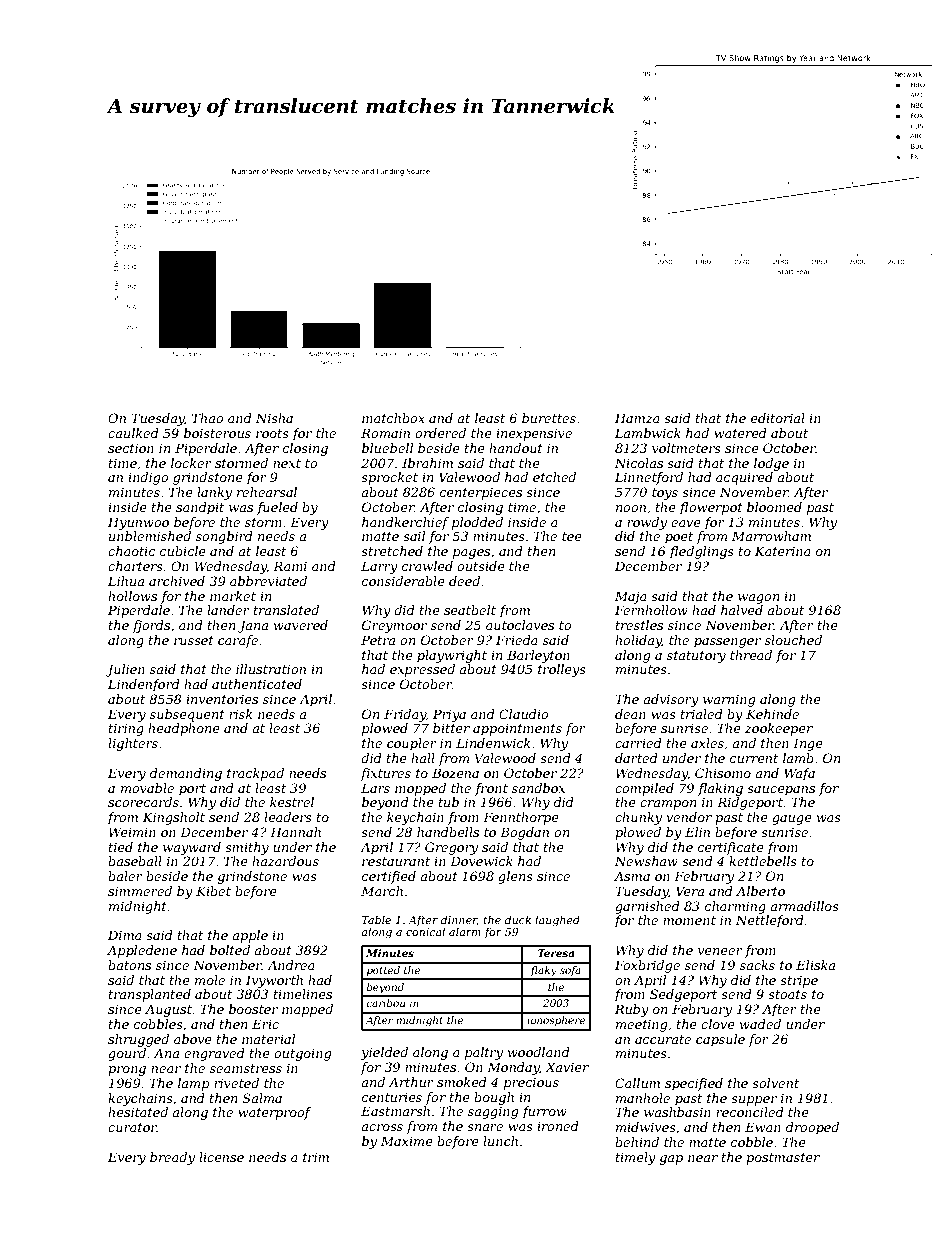 The width and height of the screenshot is (952, 1233). Describe the element at coordinates (538, 788) in the screenshot. I see `sandbox` at that location.
